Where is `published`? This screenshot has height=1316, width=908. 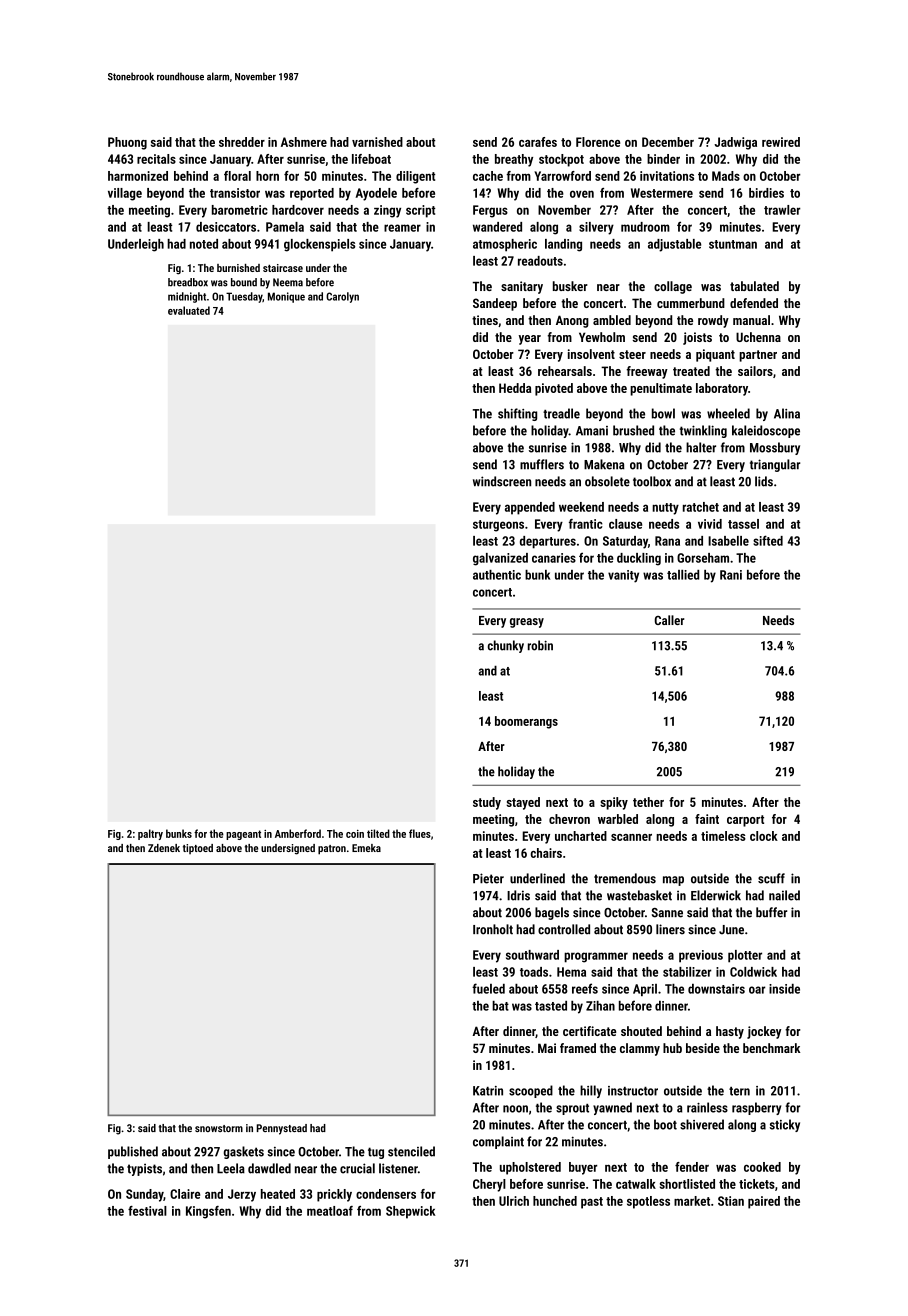 published is located at coordinates (133, 1152).
